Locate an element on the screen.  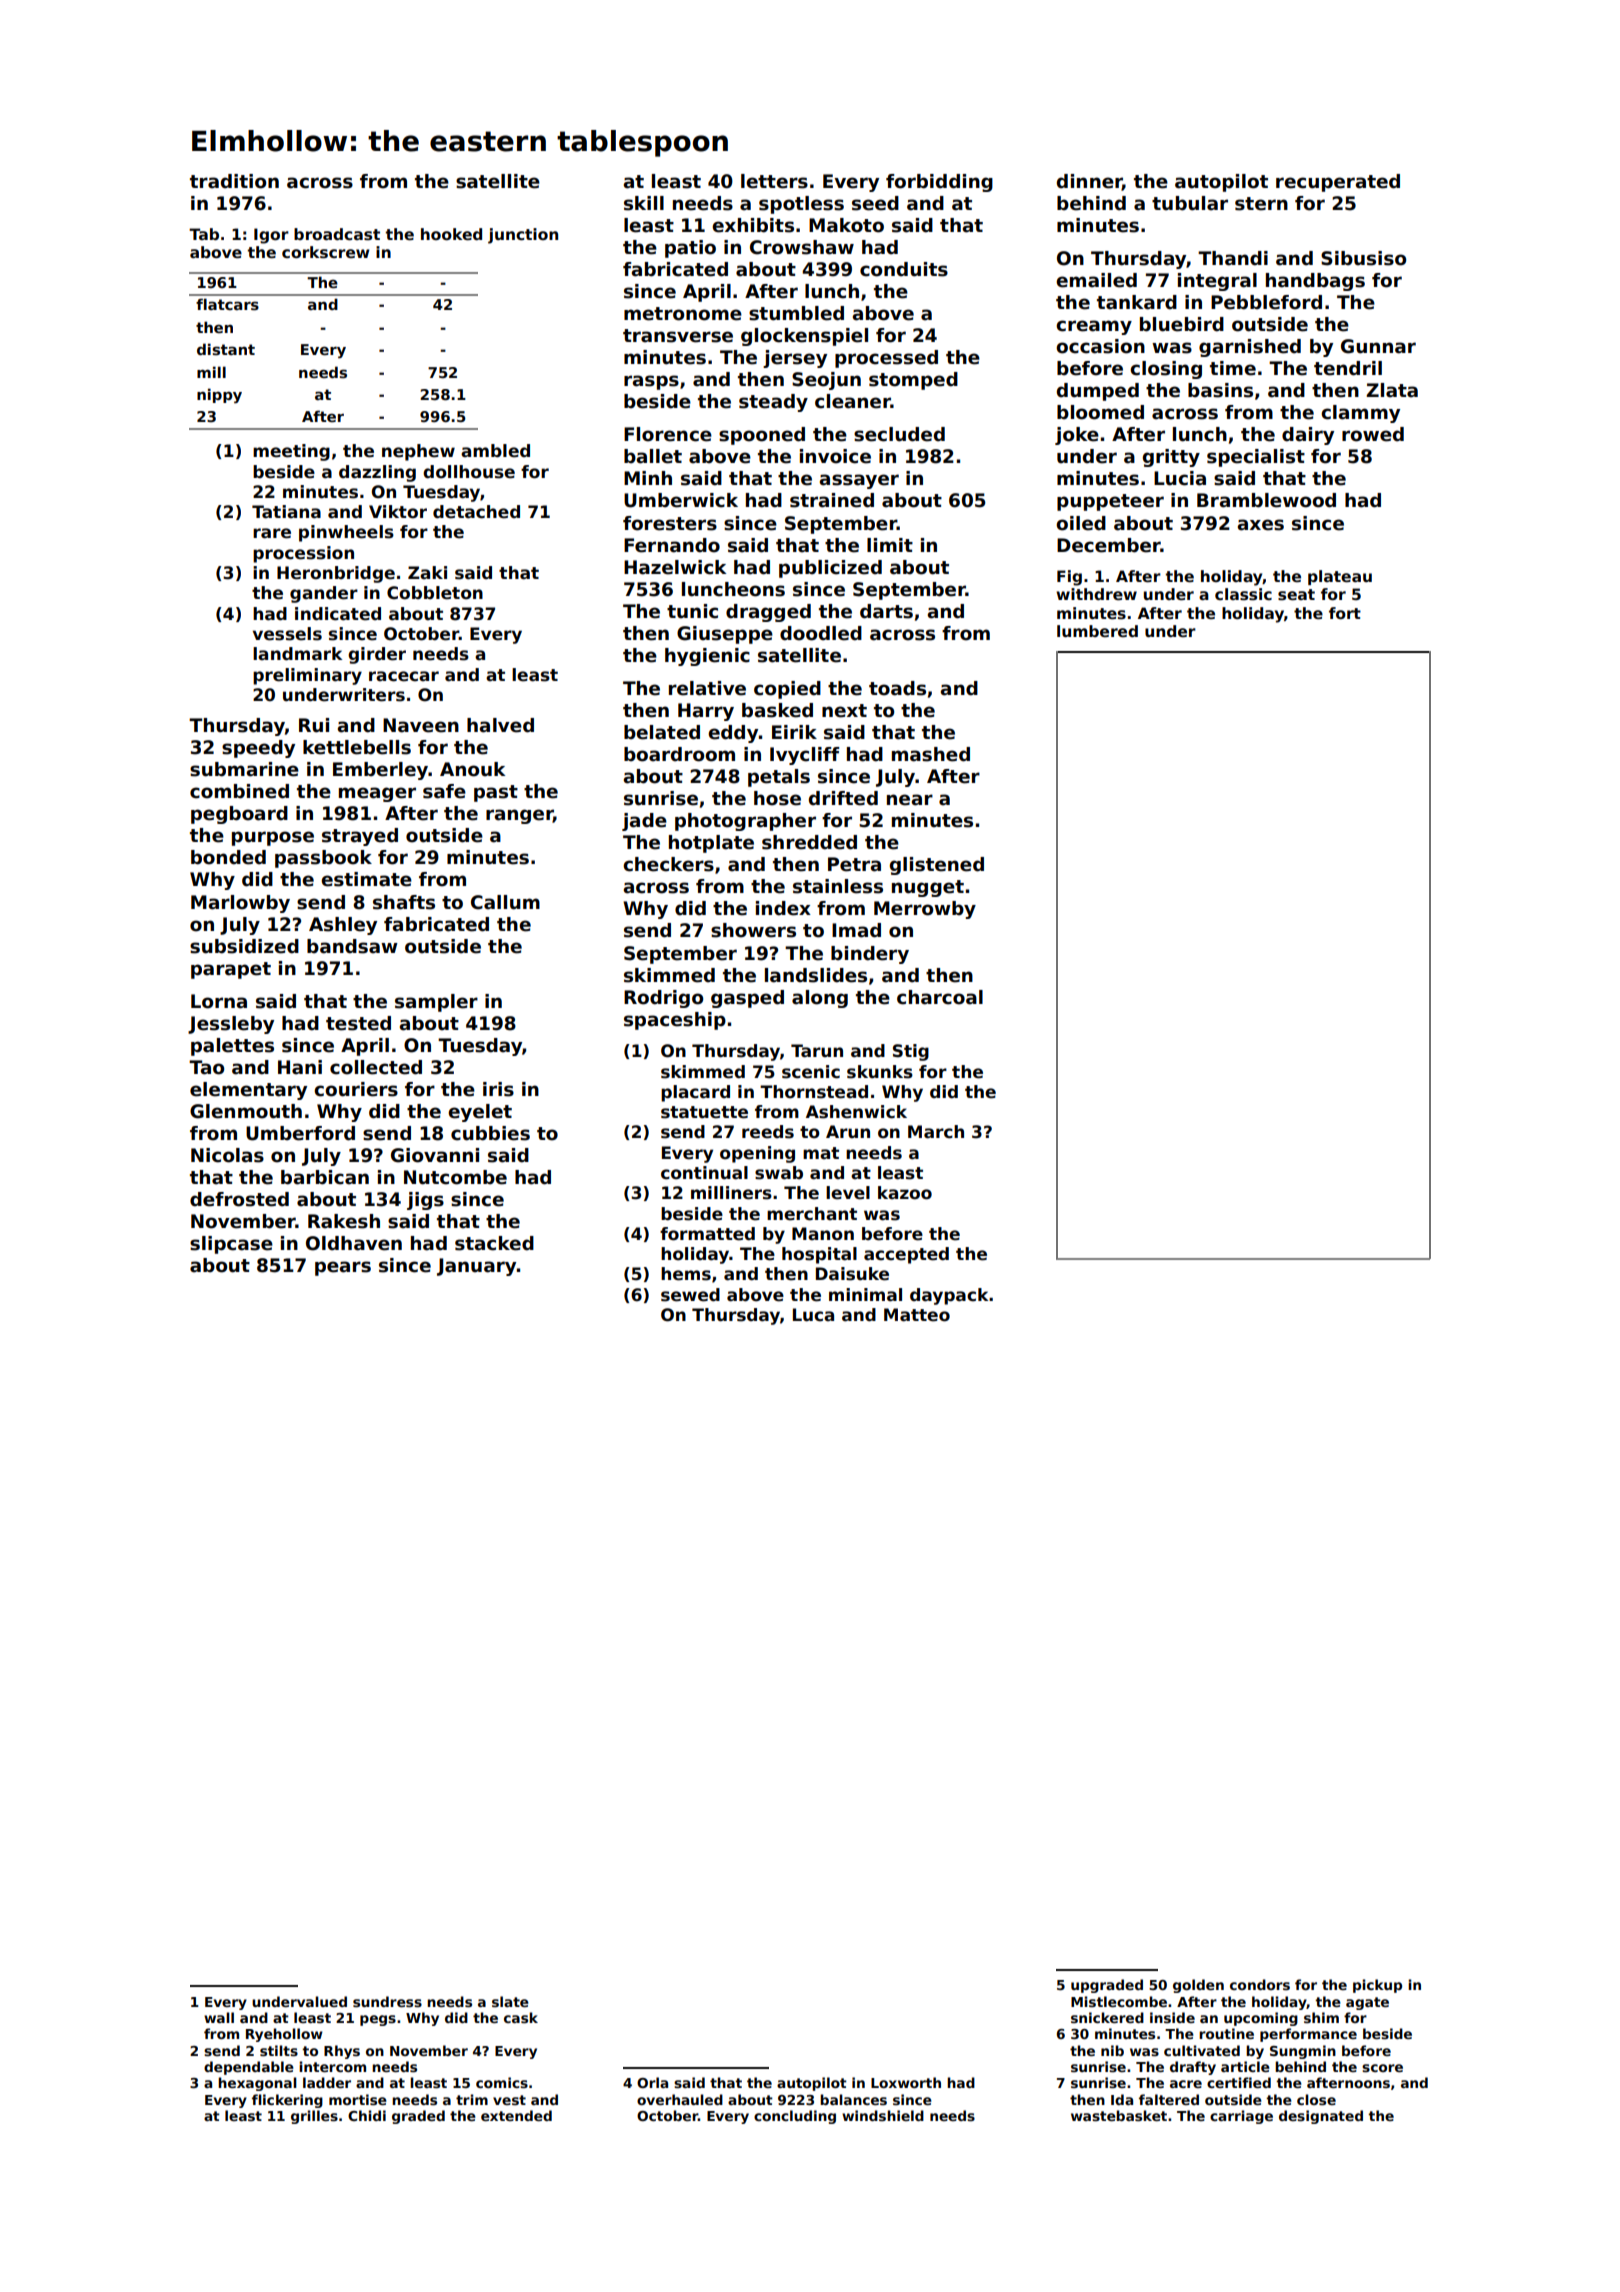
Matteo is located at coordinates (917, 1315).
